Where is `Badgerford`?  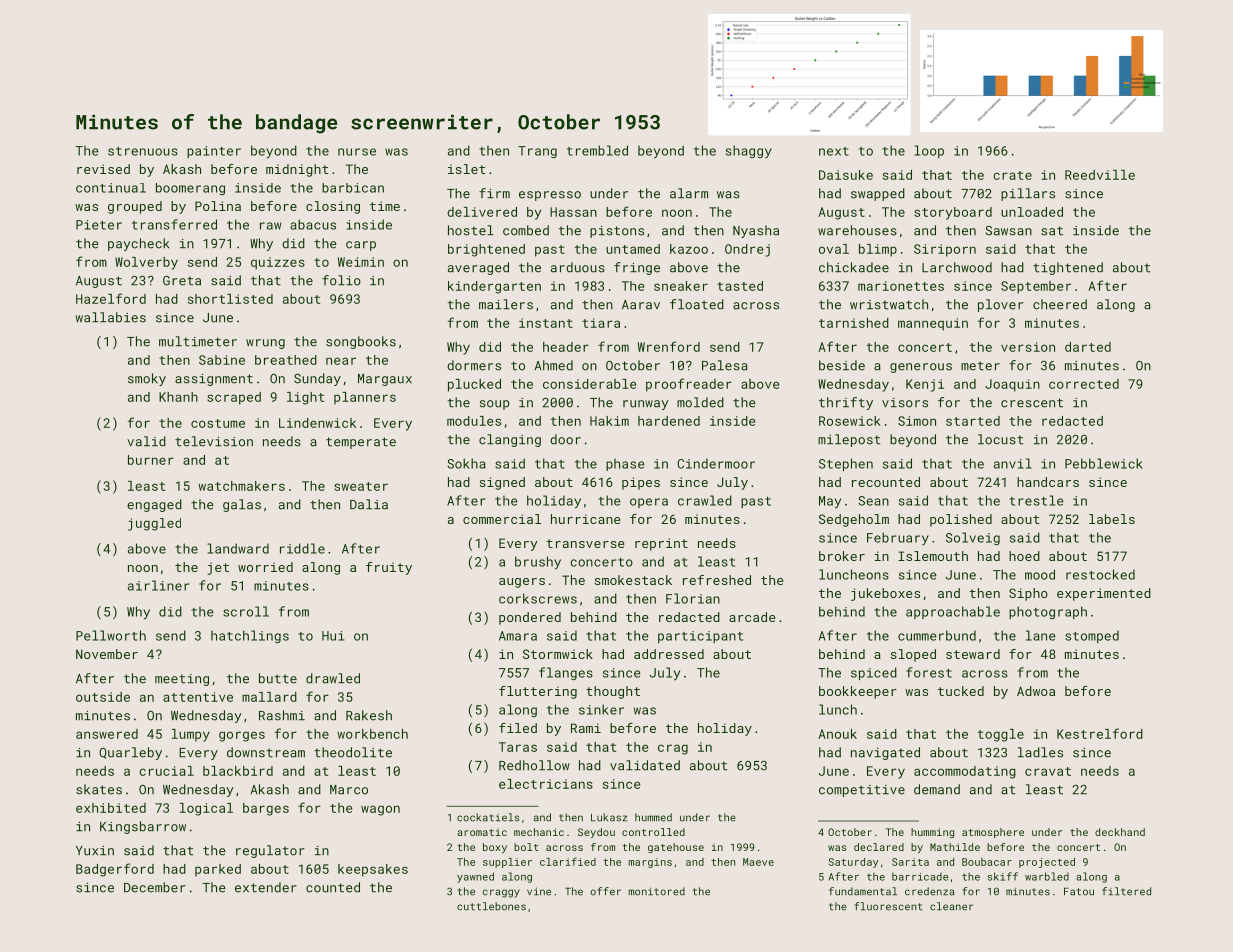 Badgerford is located at coordinates (115, 870).
